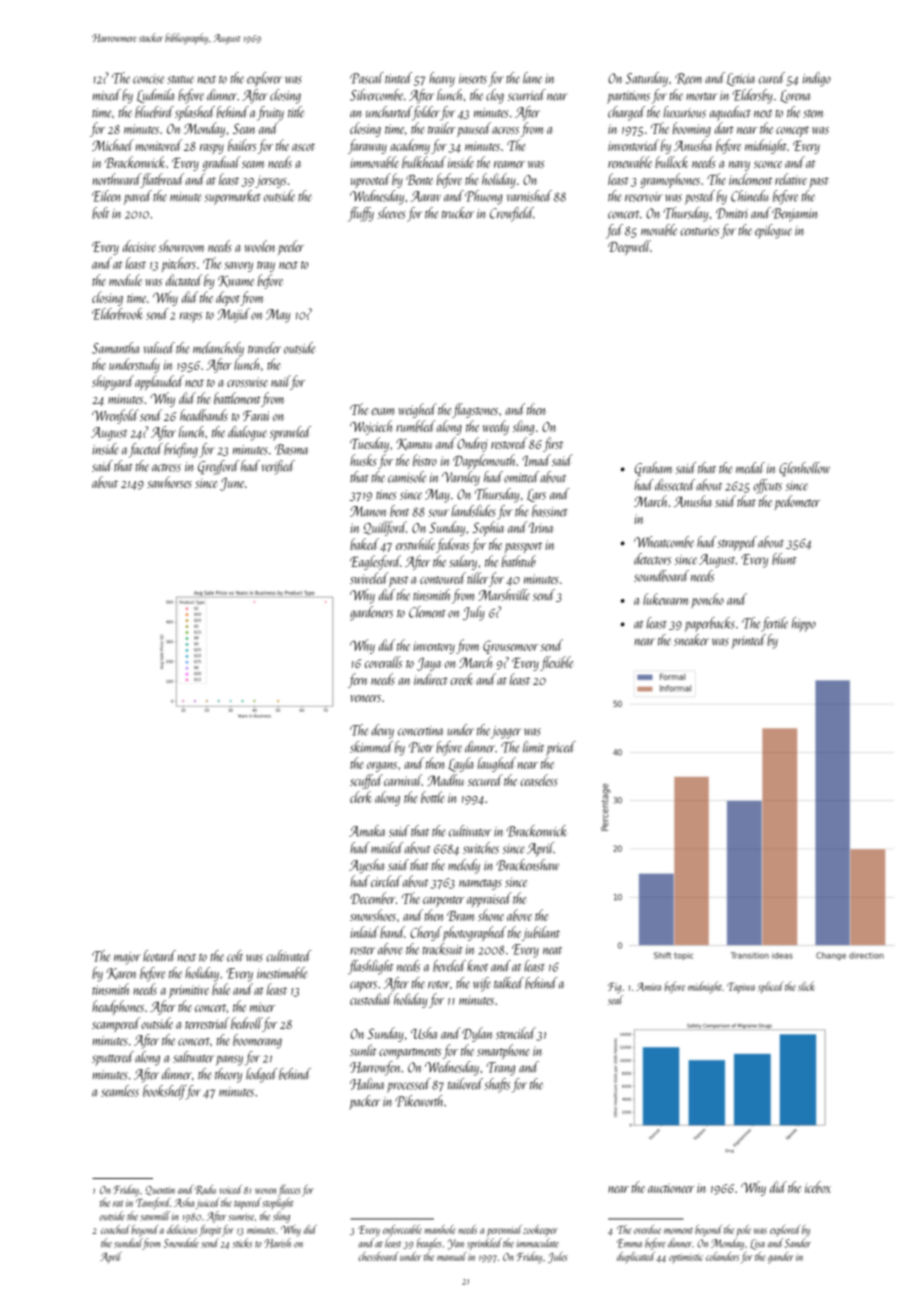 The image size is (924, 1308). What do you see at coordinates (418, 410) in the screenshot?
I see `weighed` at bounding box center [418, 410].
